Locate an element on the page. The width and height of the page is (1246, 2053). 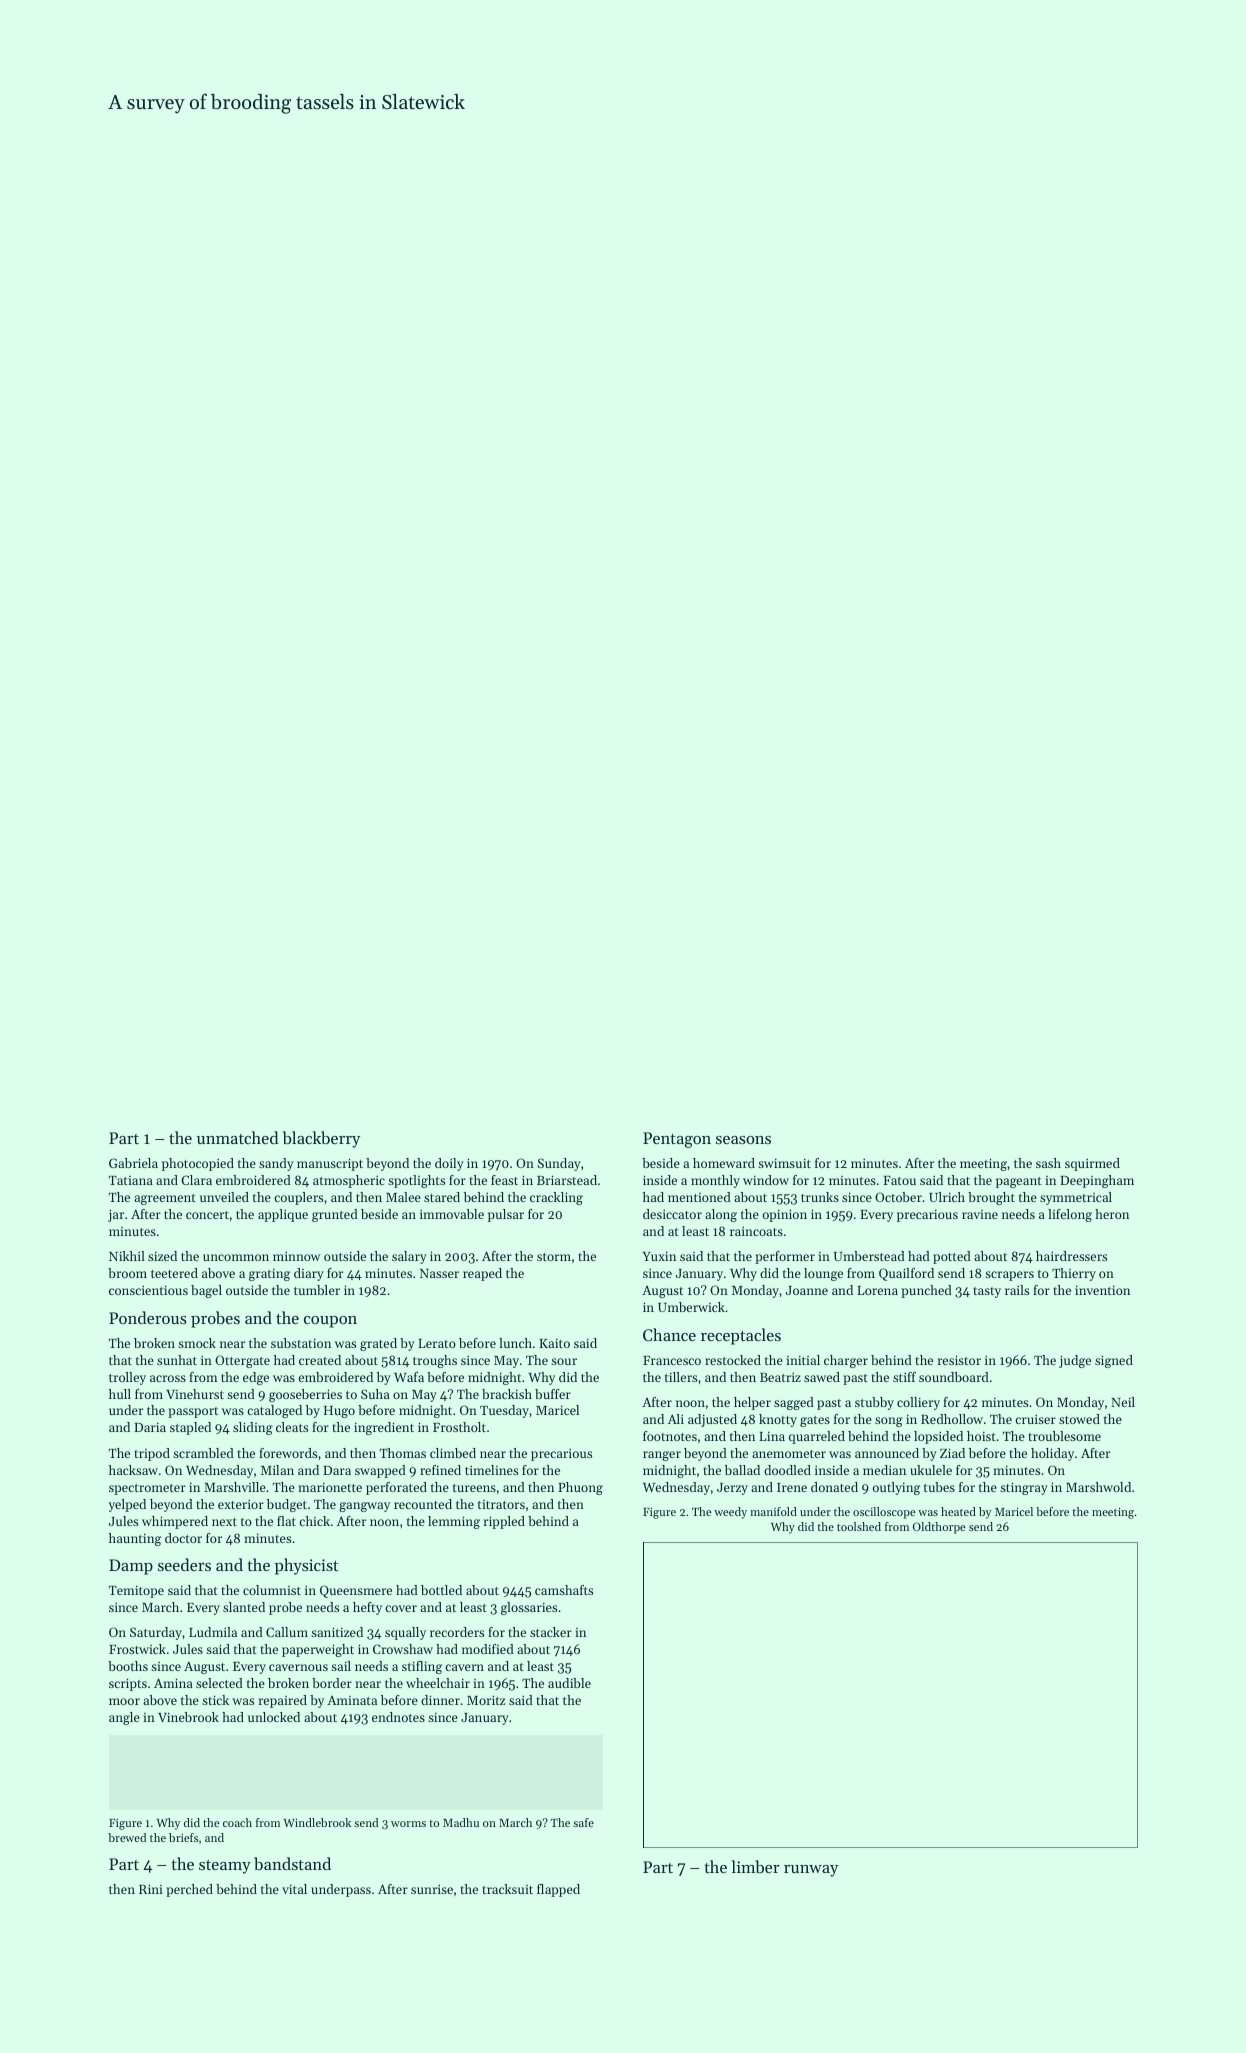
seasons is located at coordinates (743, 1140).
